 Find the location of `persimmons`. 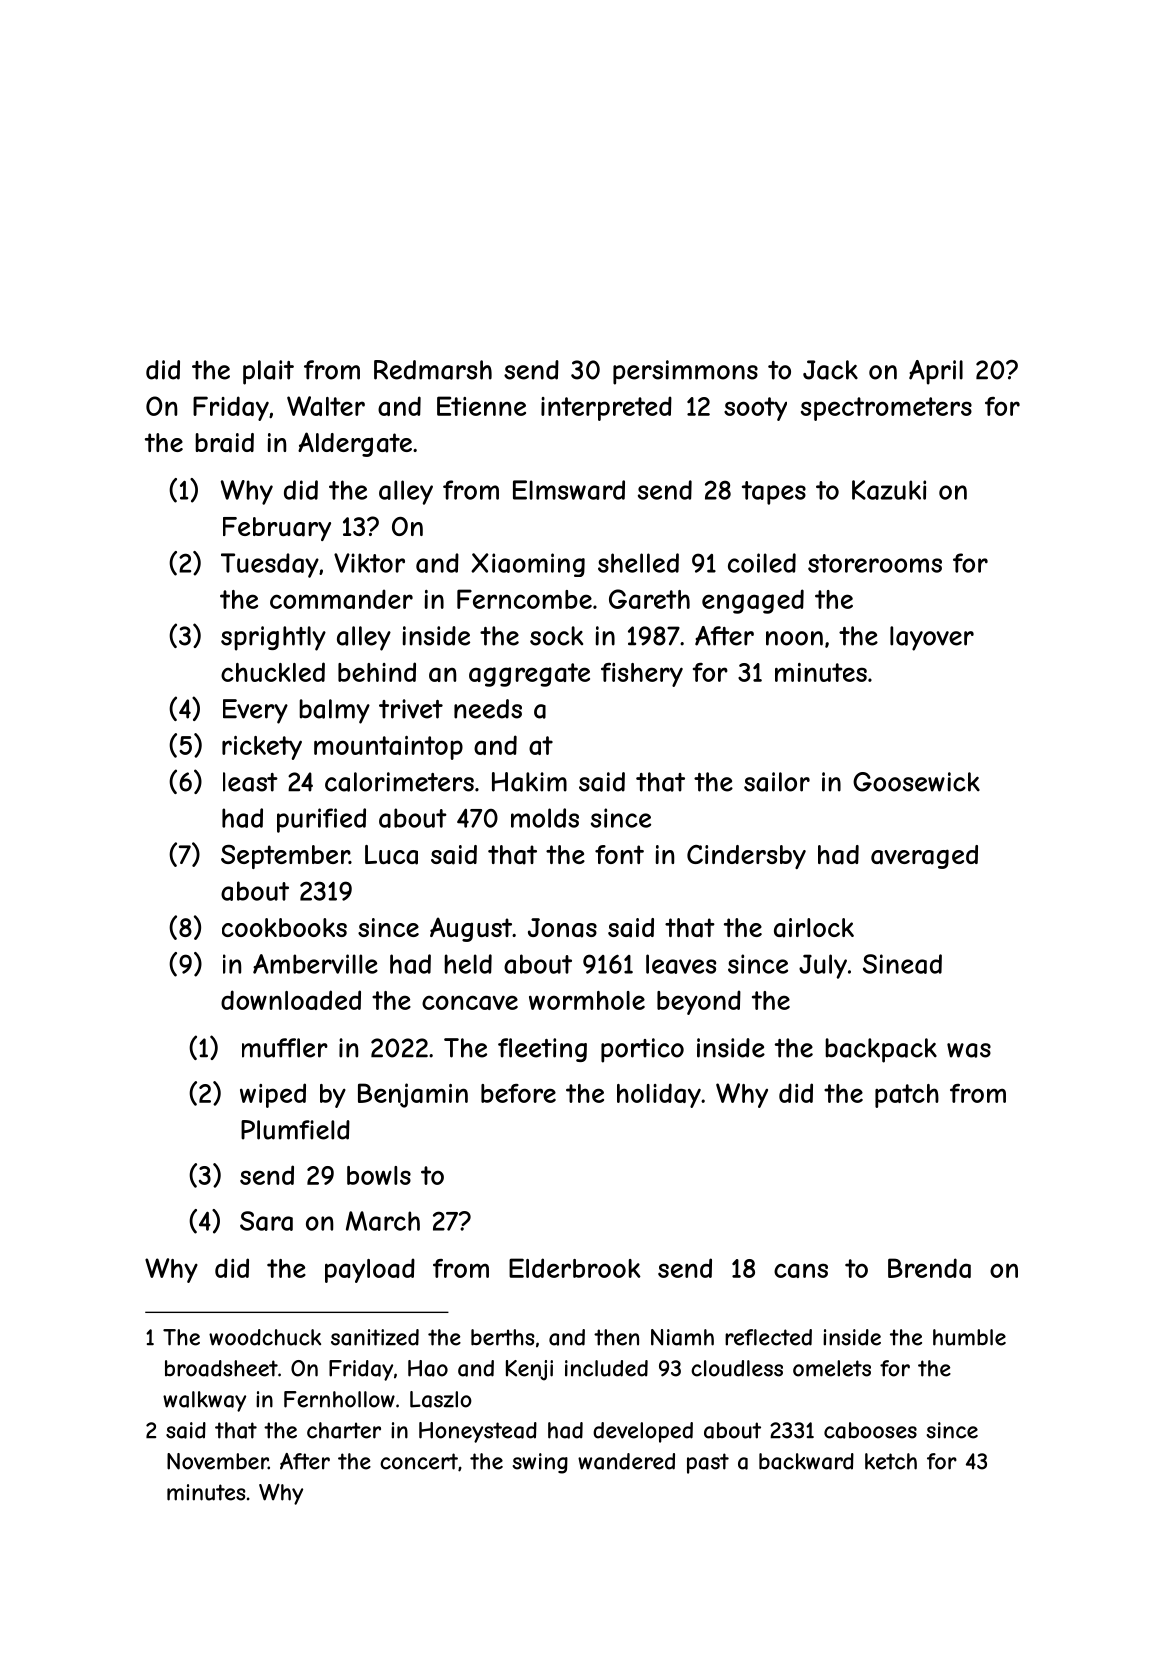

persimmons is located at coordinates (685, 372).
